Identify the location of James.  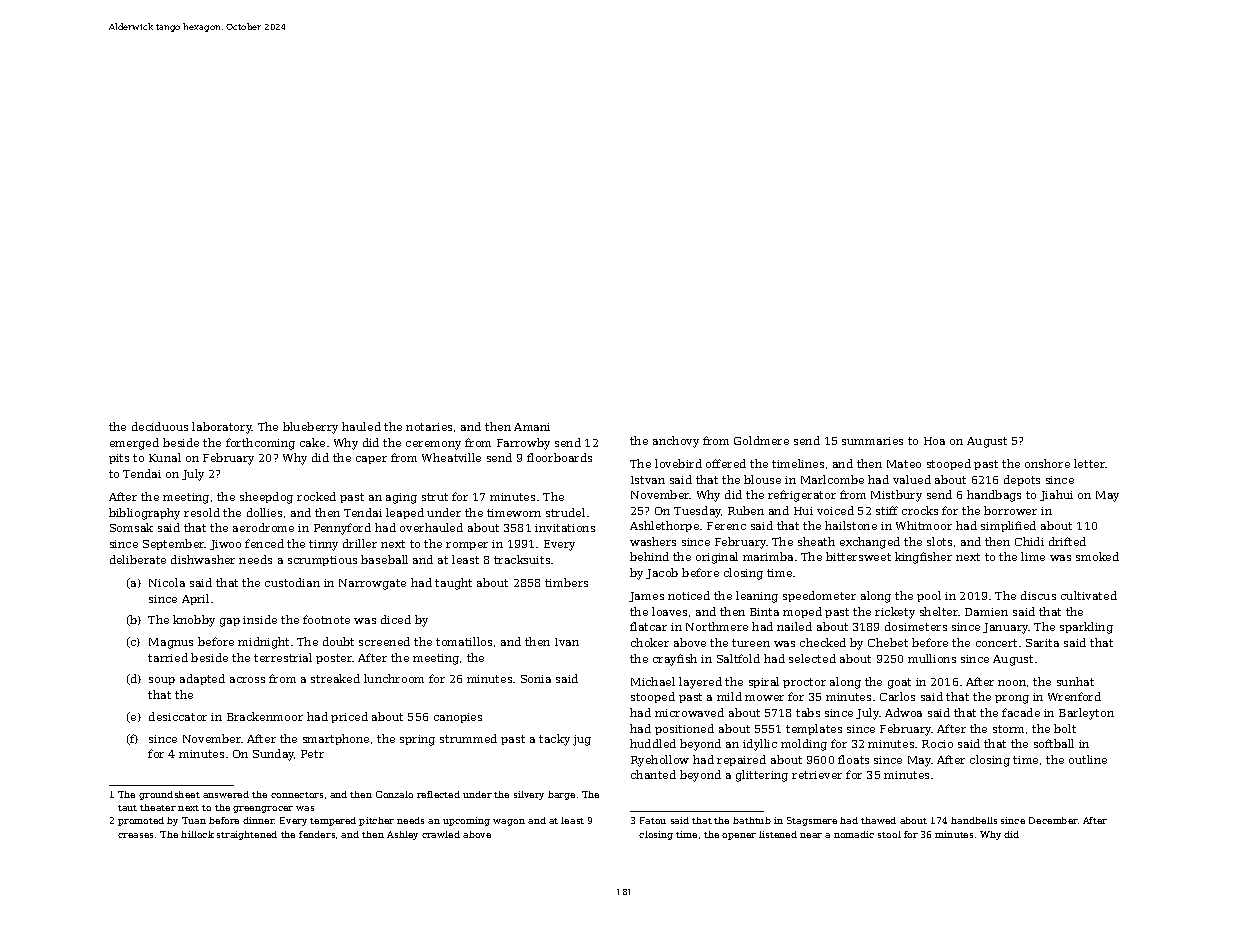
(646, 597).
